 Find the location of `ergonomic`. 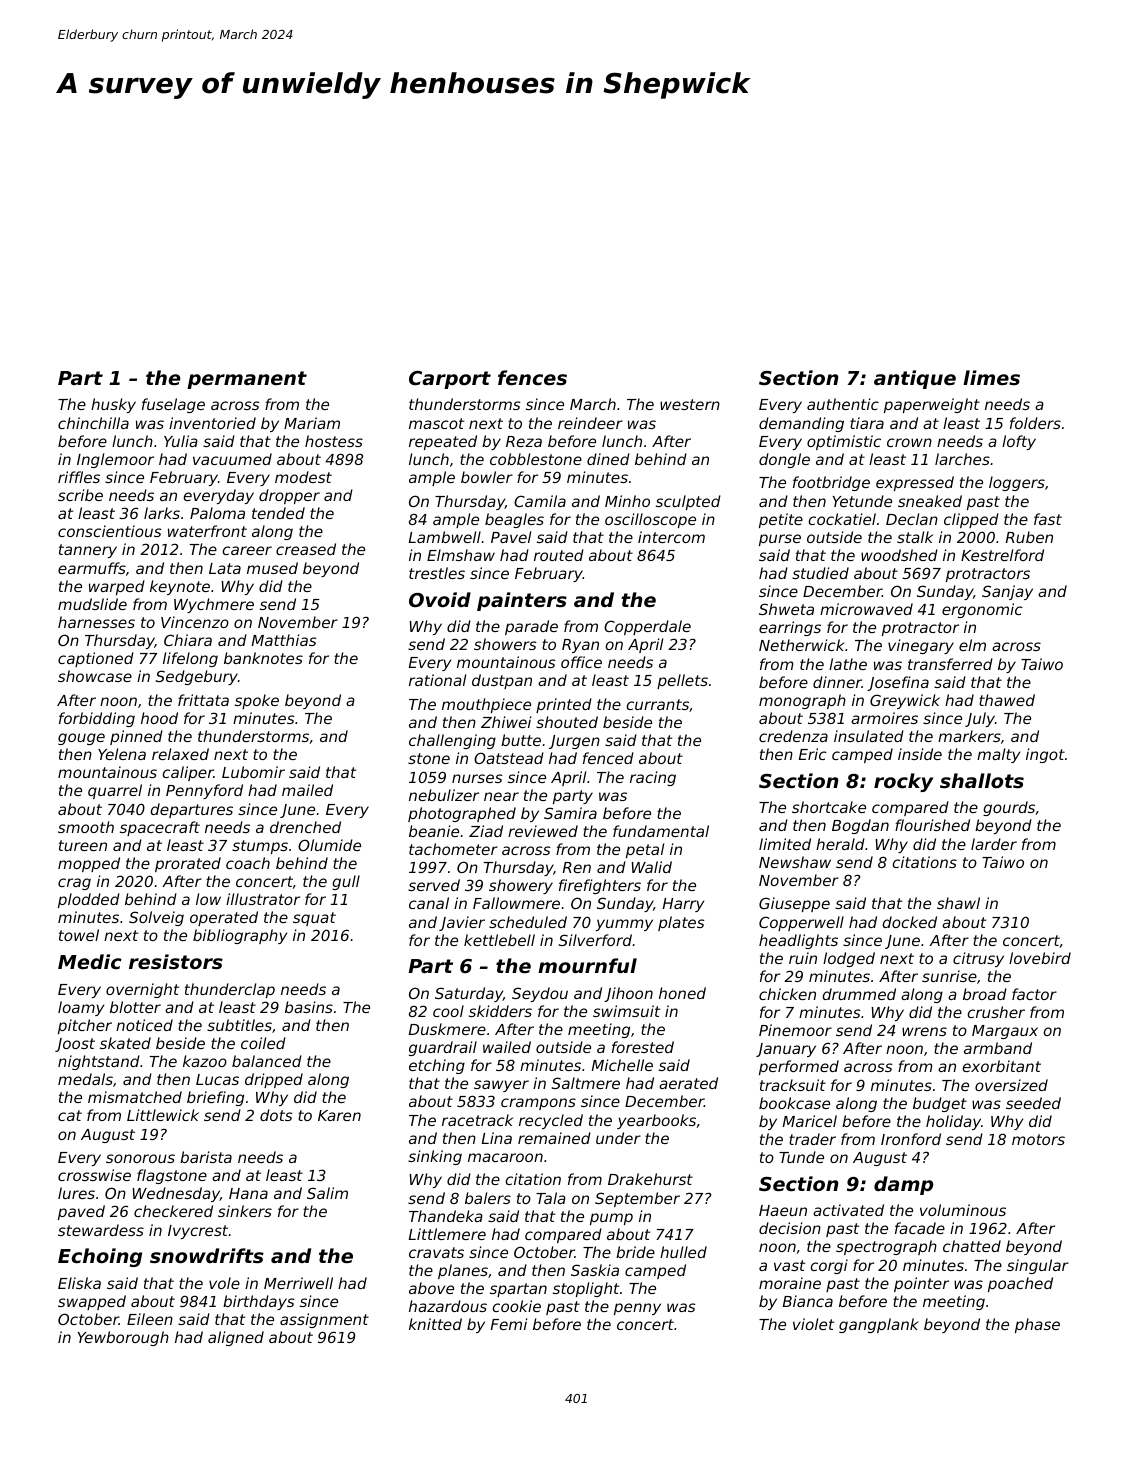

ergonomic is located at coordinates (982, 610).
